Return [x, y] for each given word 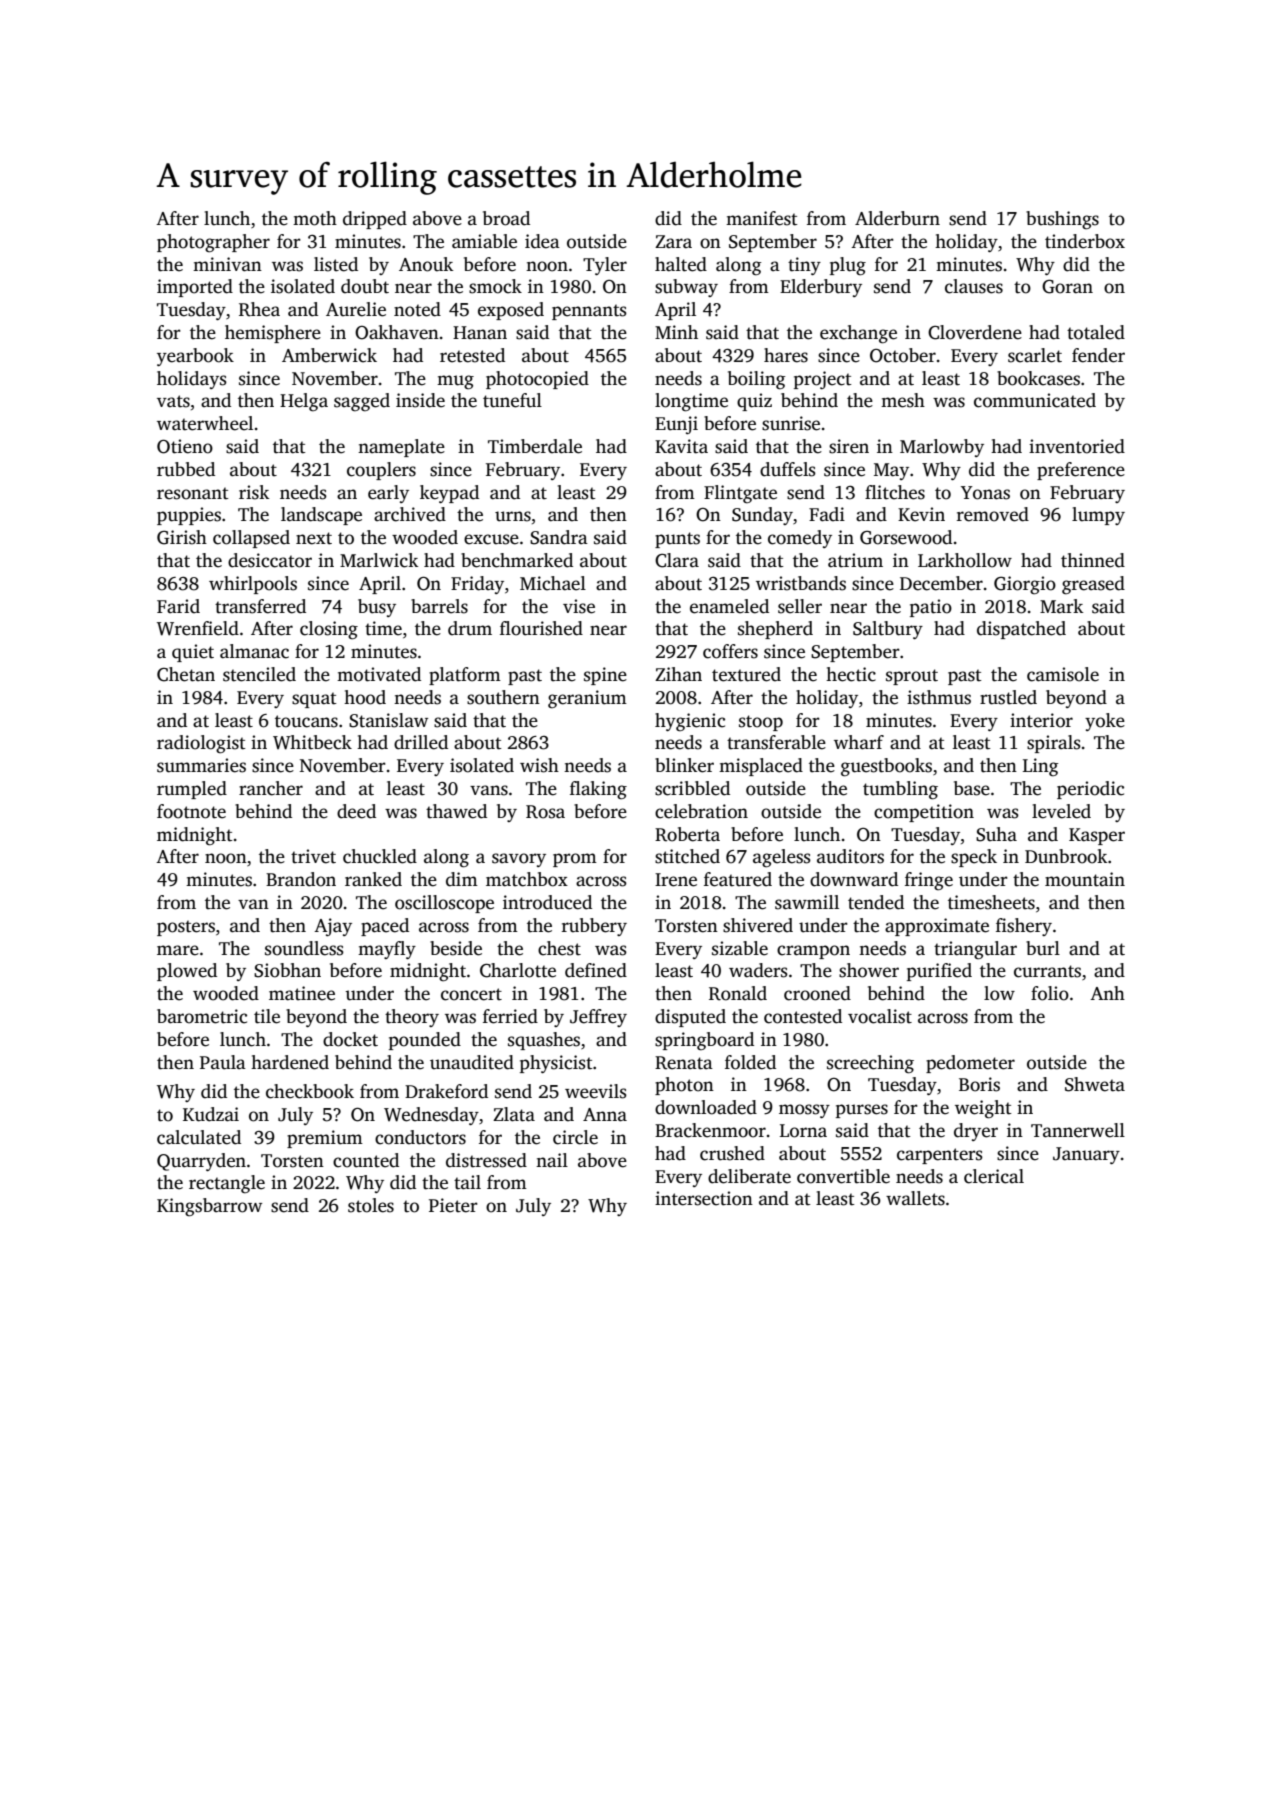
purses [862, 1111]
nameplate [401, 448]
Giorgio [1025, 585]
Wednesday [431, 1116]
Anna [605, 1115]
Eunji [676, 425]
